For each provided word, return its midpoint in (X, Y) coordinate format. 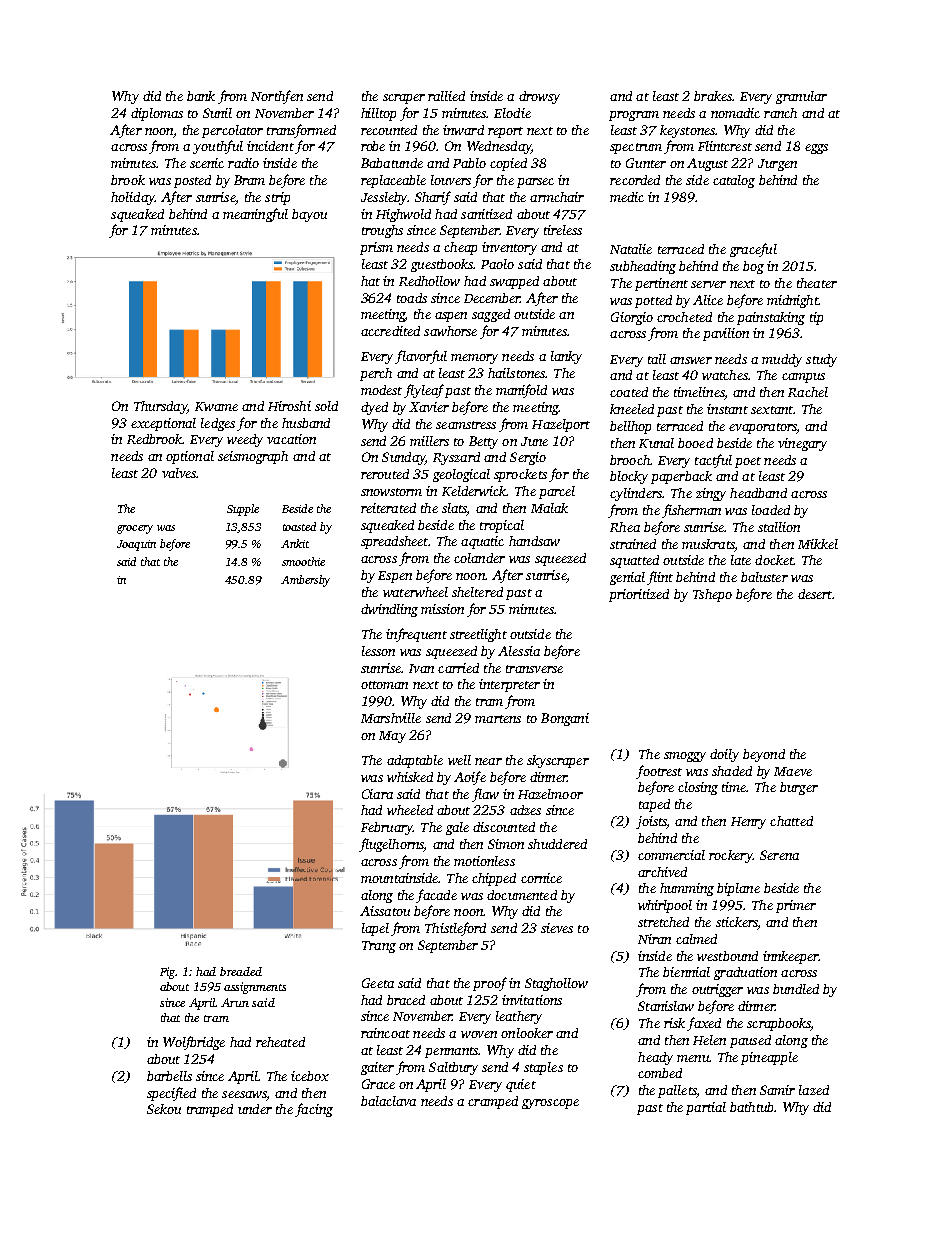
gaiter (377, 1068)
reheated (280, 1042)
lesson (378, 651)
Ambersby (305, 581)
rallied (446, 96)
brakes (713, 96)
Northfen (277, 97)
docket (774, 560)
